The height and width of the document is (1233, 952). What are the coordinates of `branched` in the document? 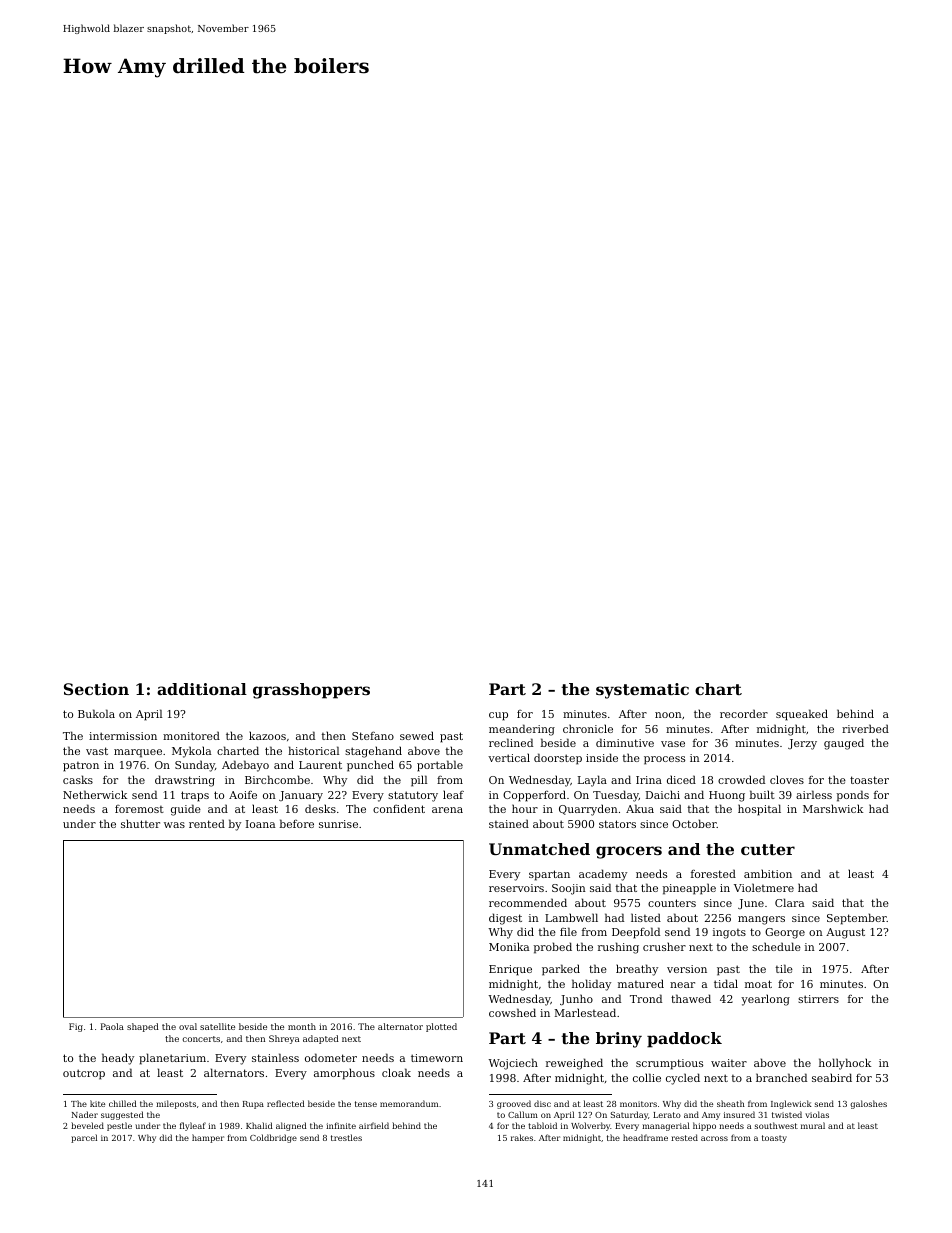 It's located at (781, 1077).
